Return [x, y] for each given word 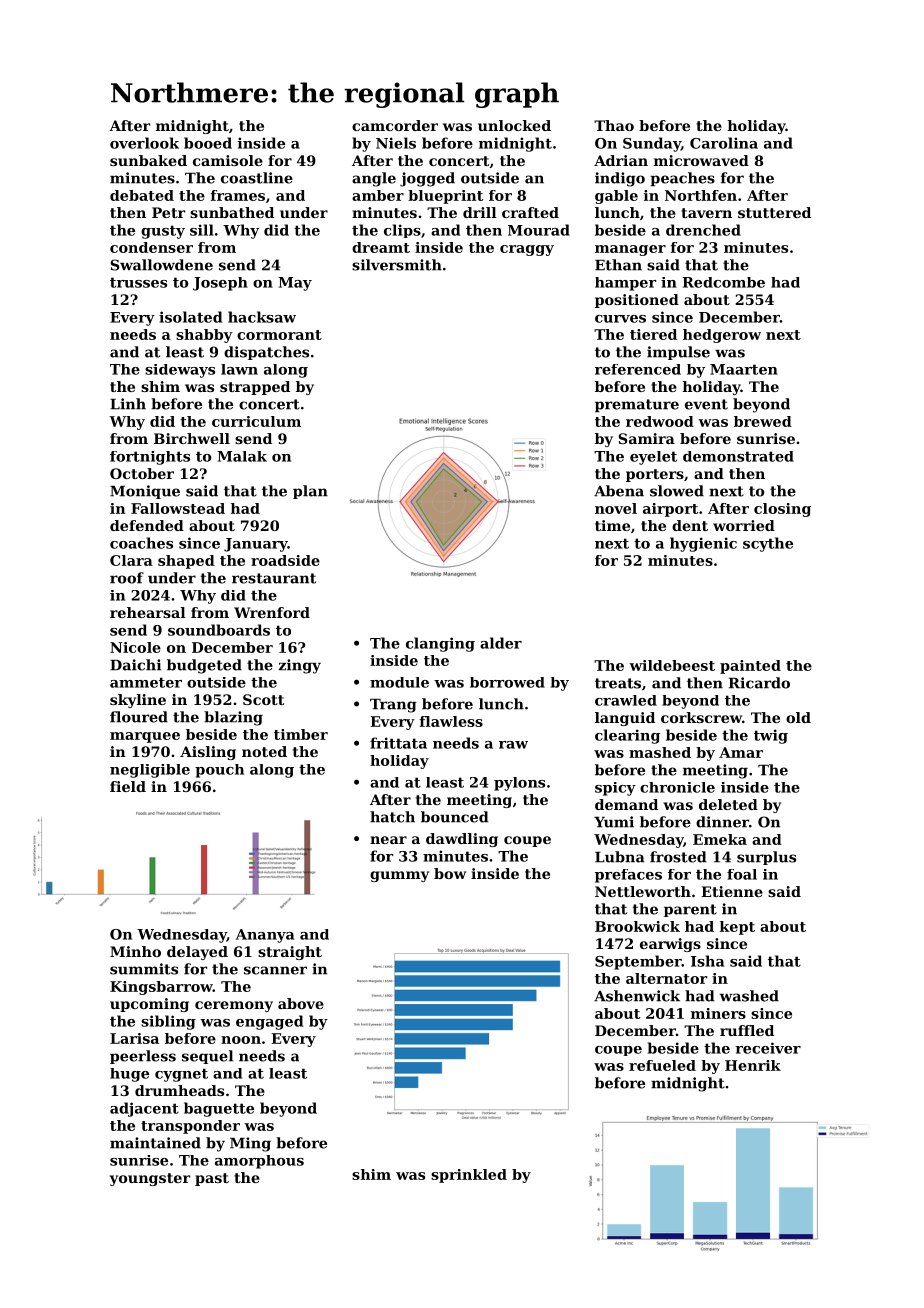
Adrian [621, 160]
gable [616, 197]
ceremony [234, 1006]
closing [782, 510]
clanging [440, 644]
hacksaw [262, 317]
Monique [145, 492]
